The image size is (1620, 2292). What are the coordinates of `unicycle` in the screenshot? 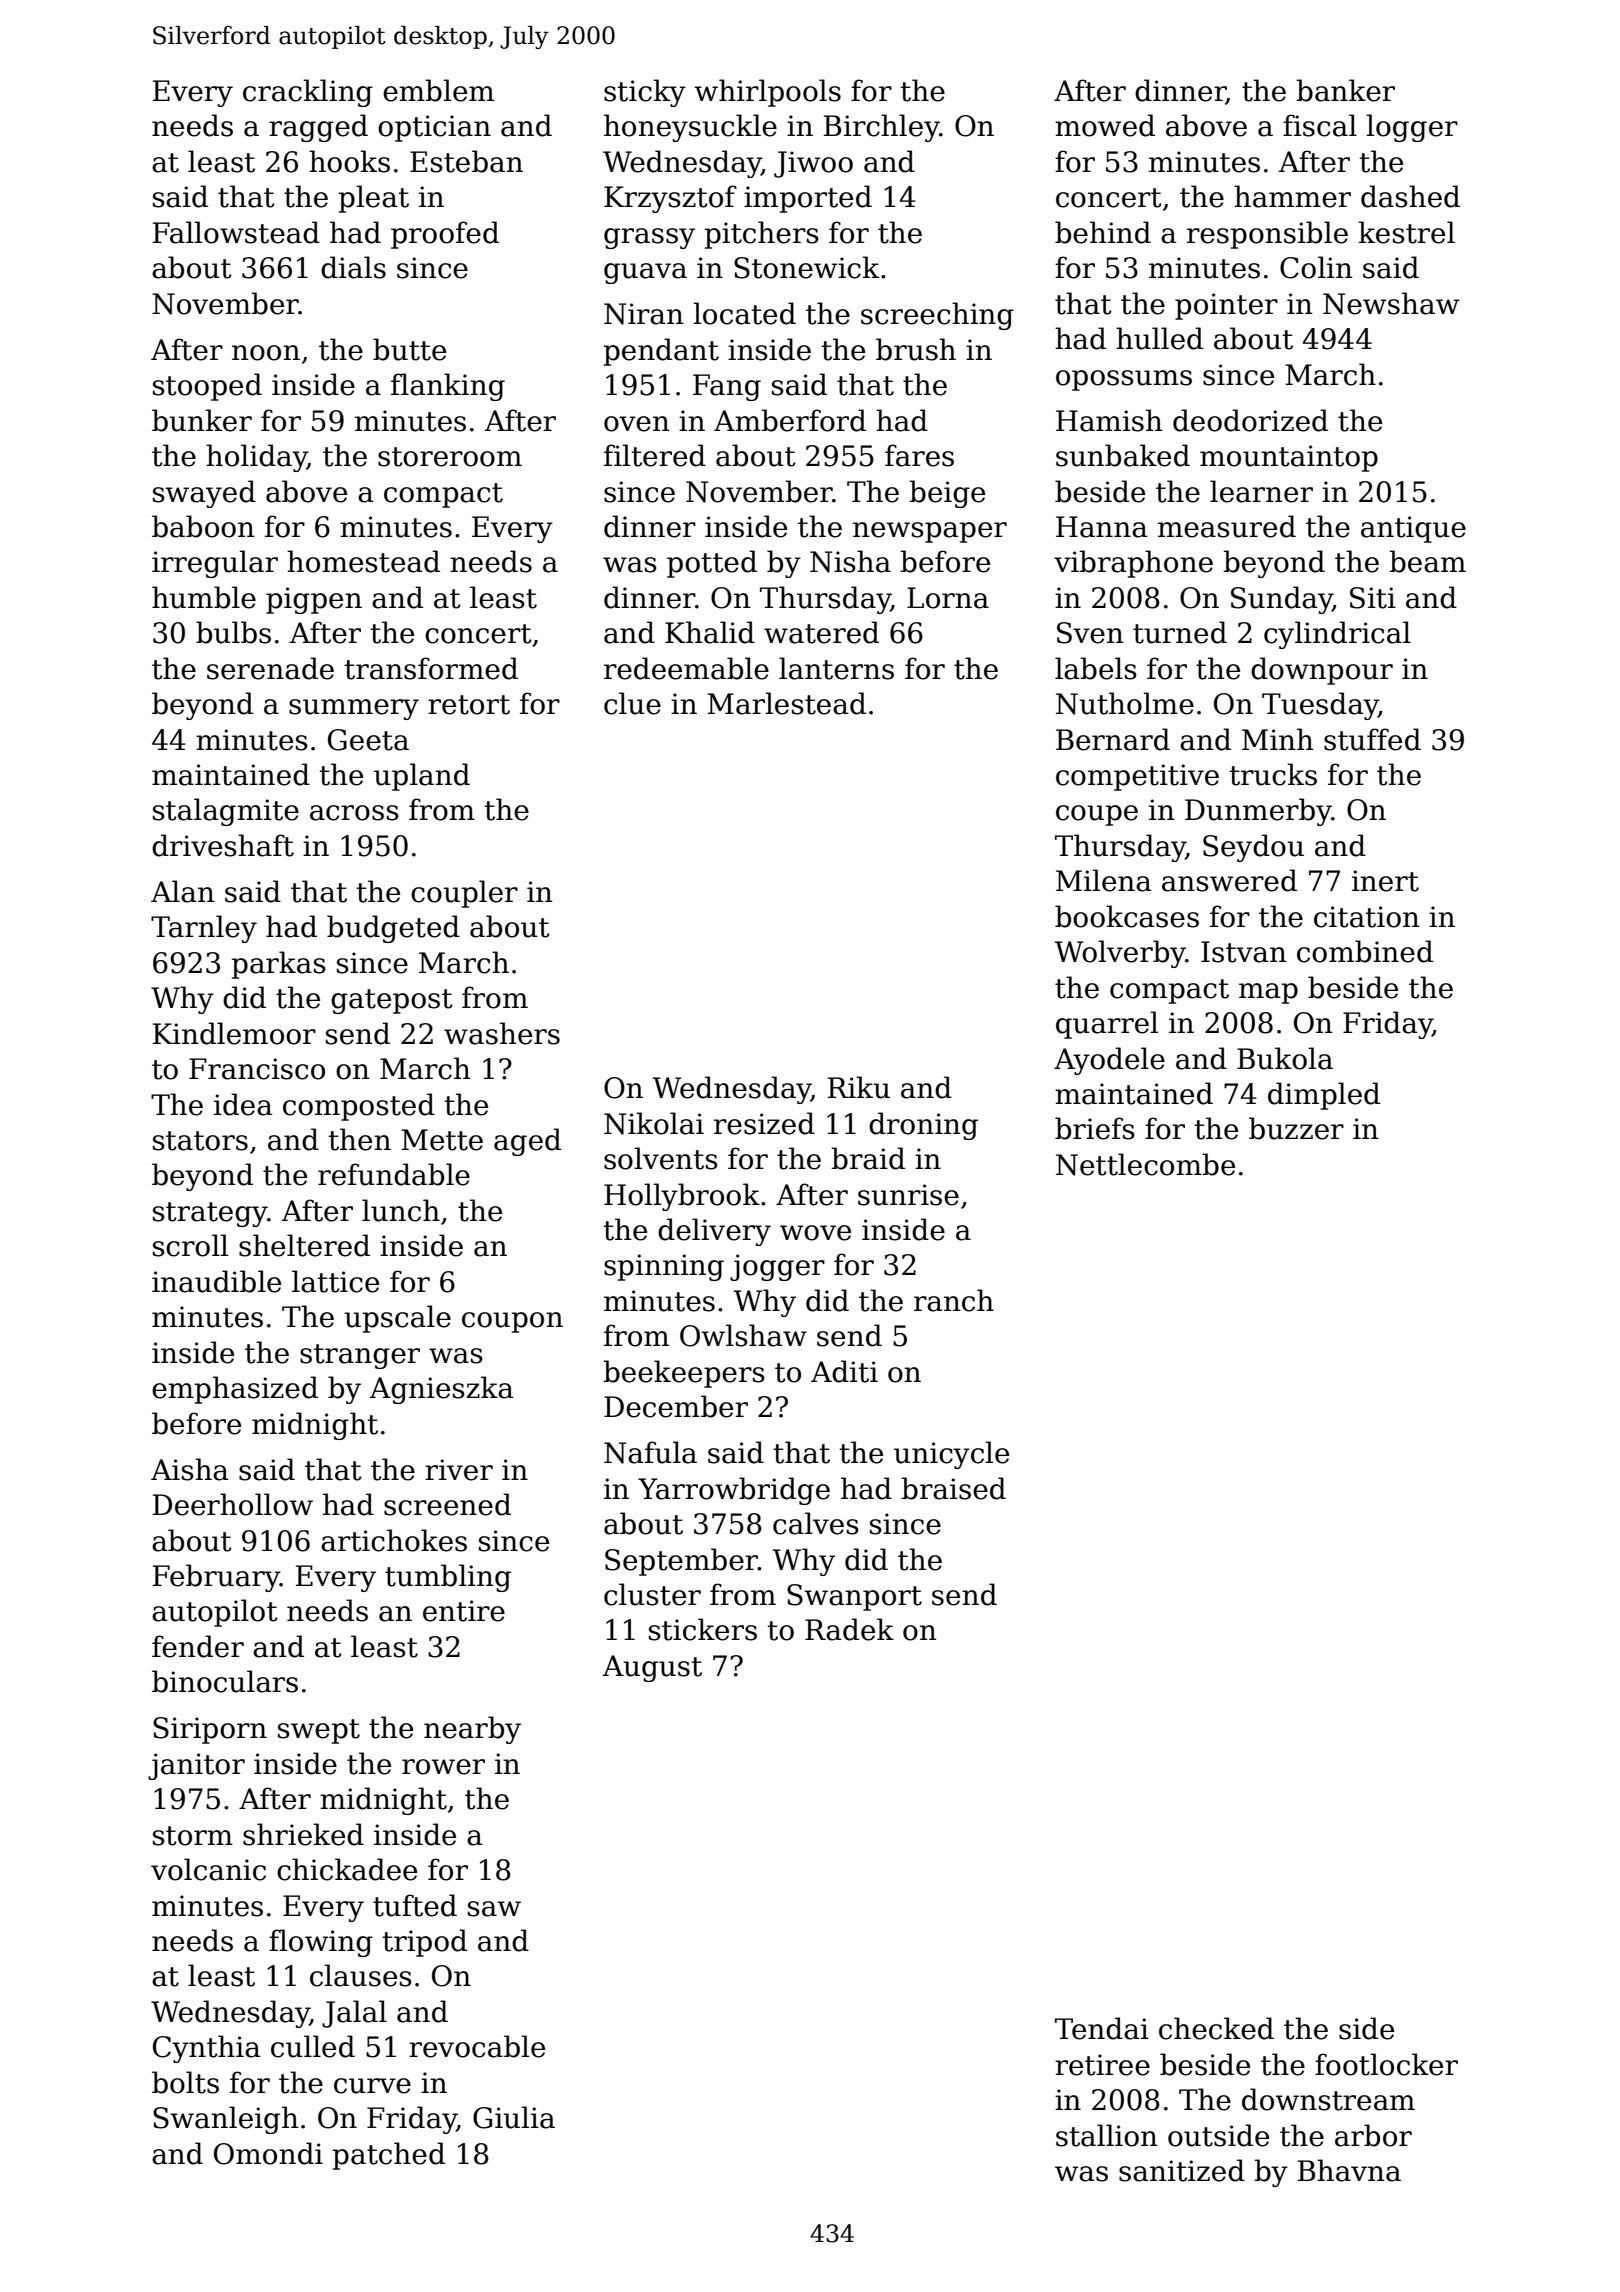 It's located at (951, 1455).
